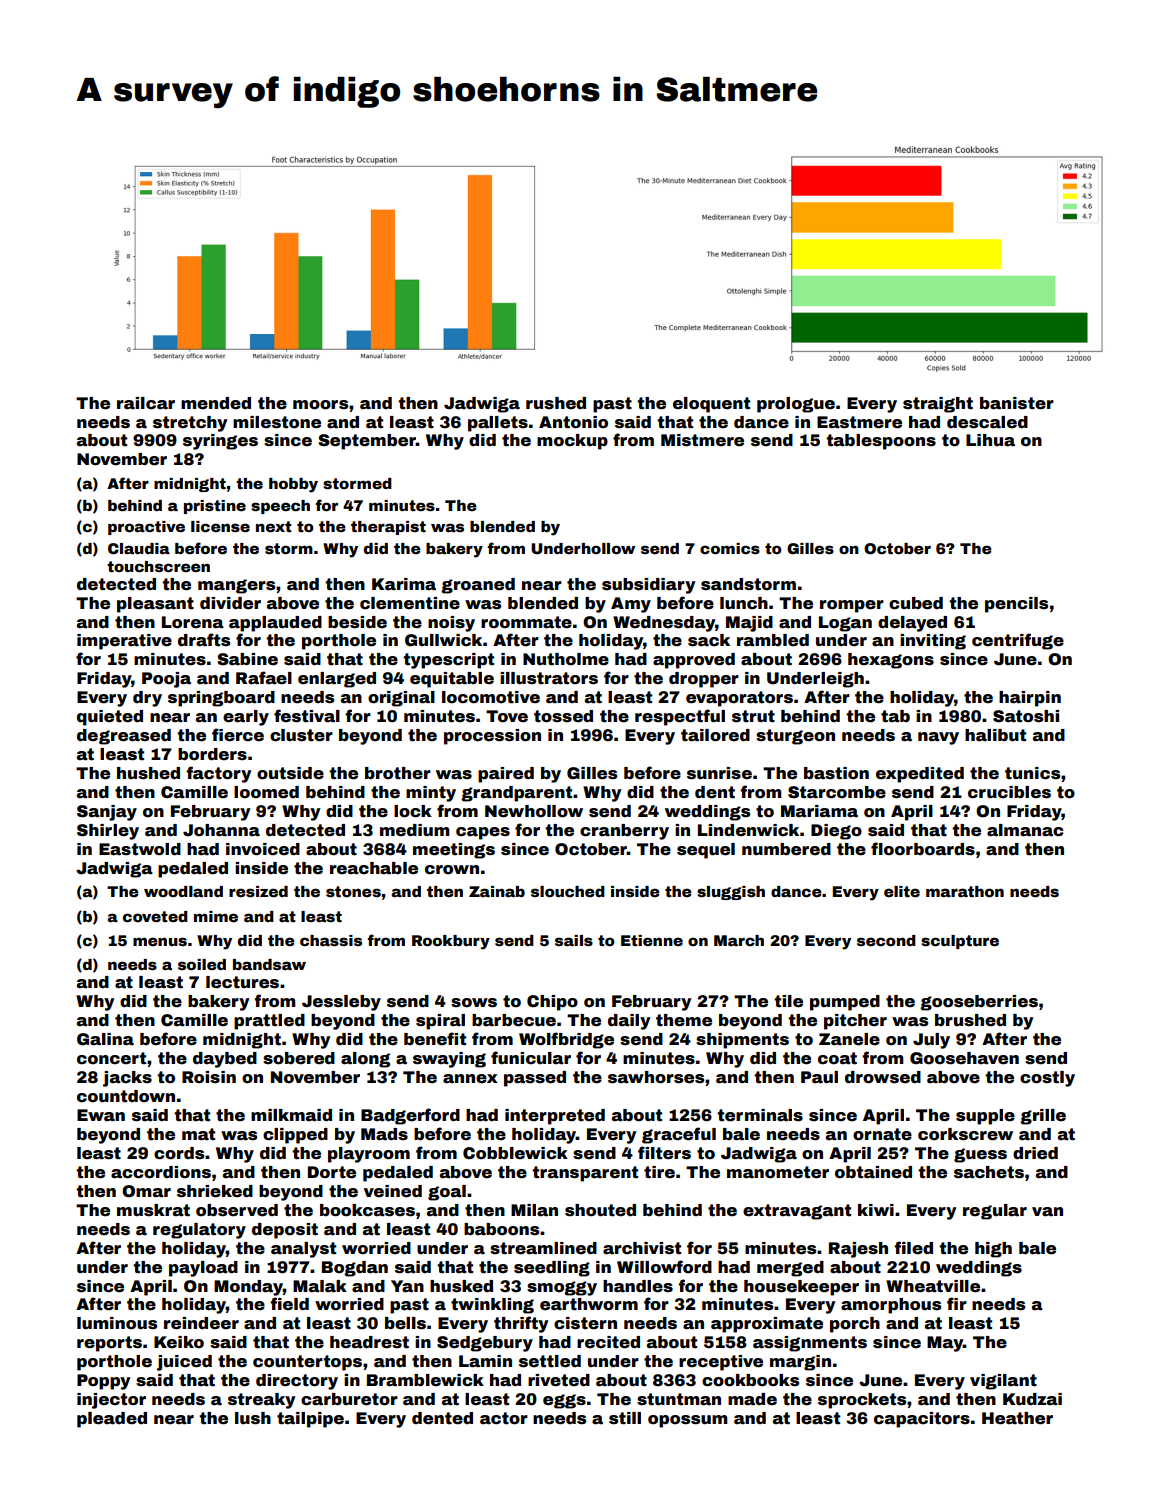 Image resolution: width=1152 pixels, height=1491 pixels. What do you see at coordinates (220, 526) in the screenshot?
I see `license` at bounding box center [220, 526].
